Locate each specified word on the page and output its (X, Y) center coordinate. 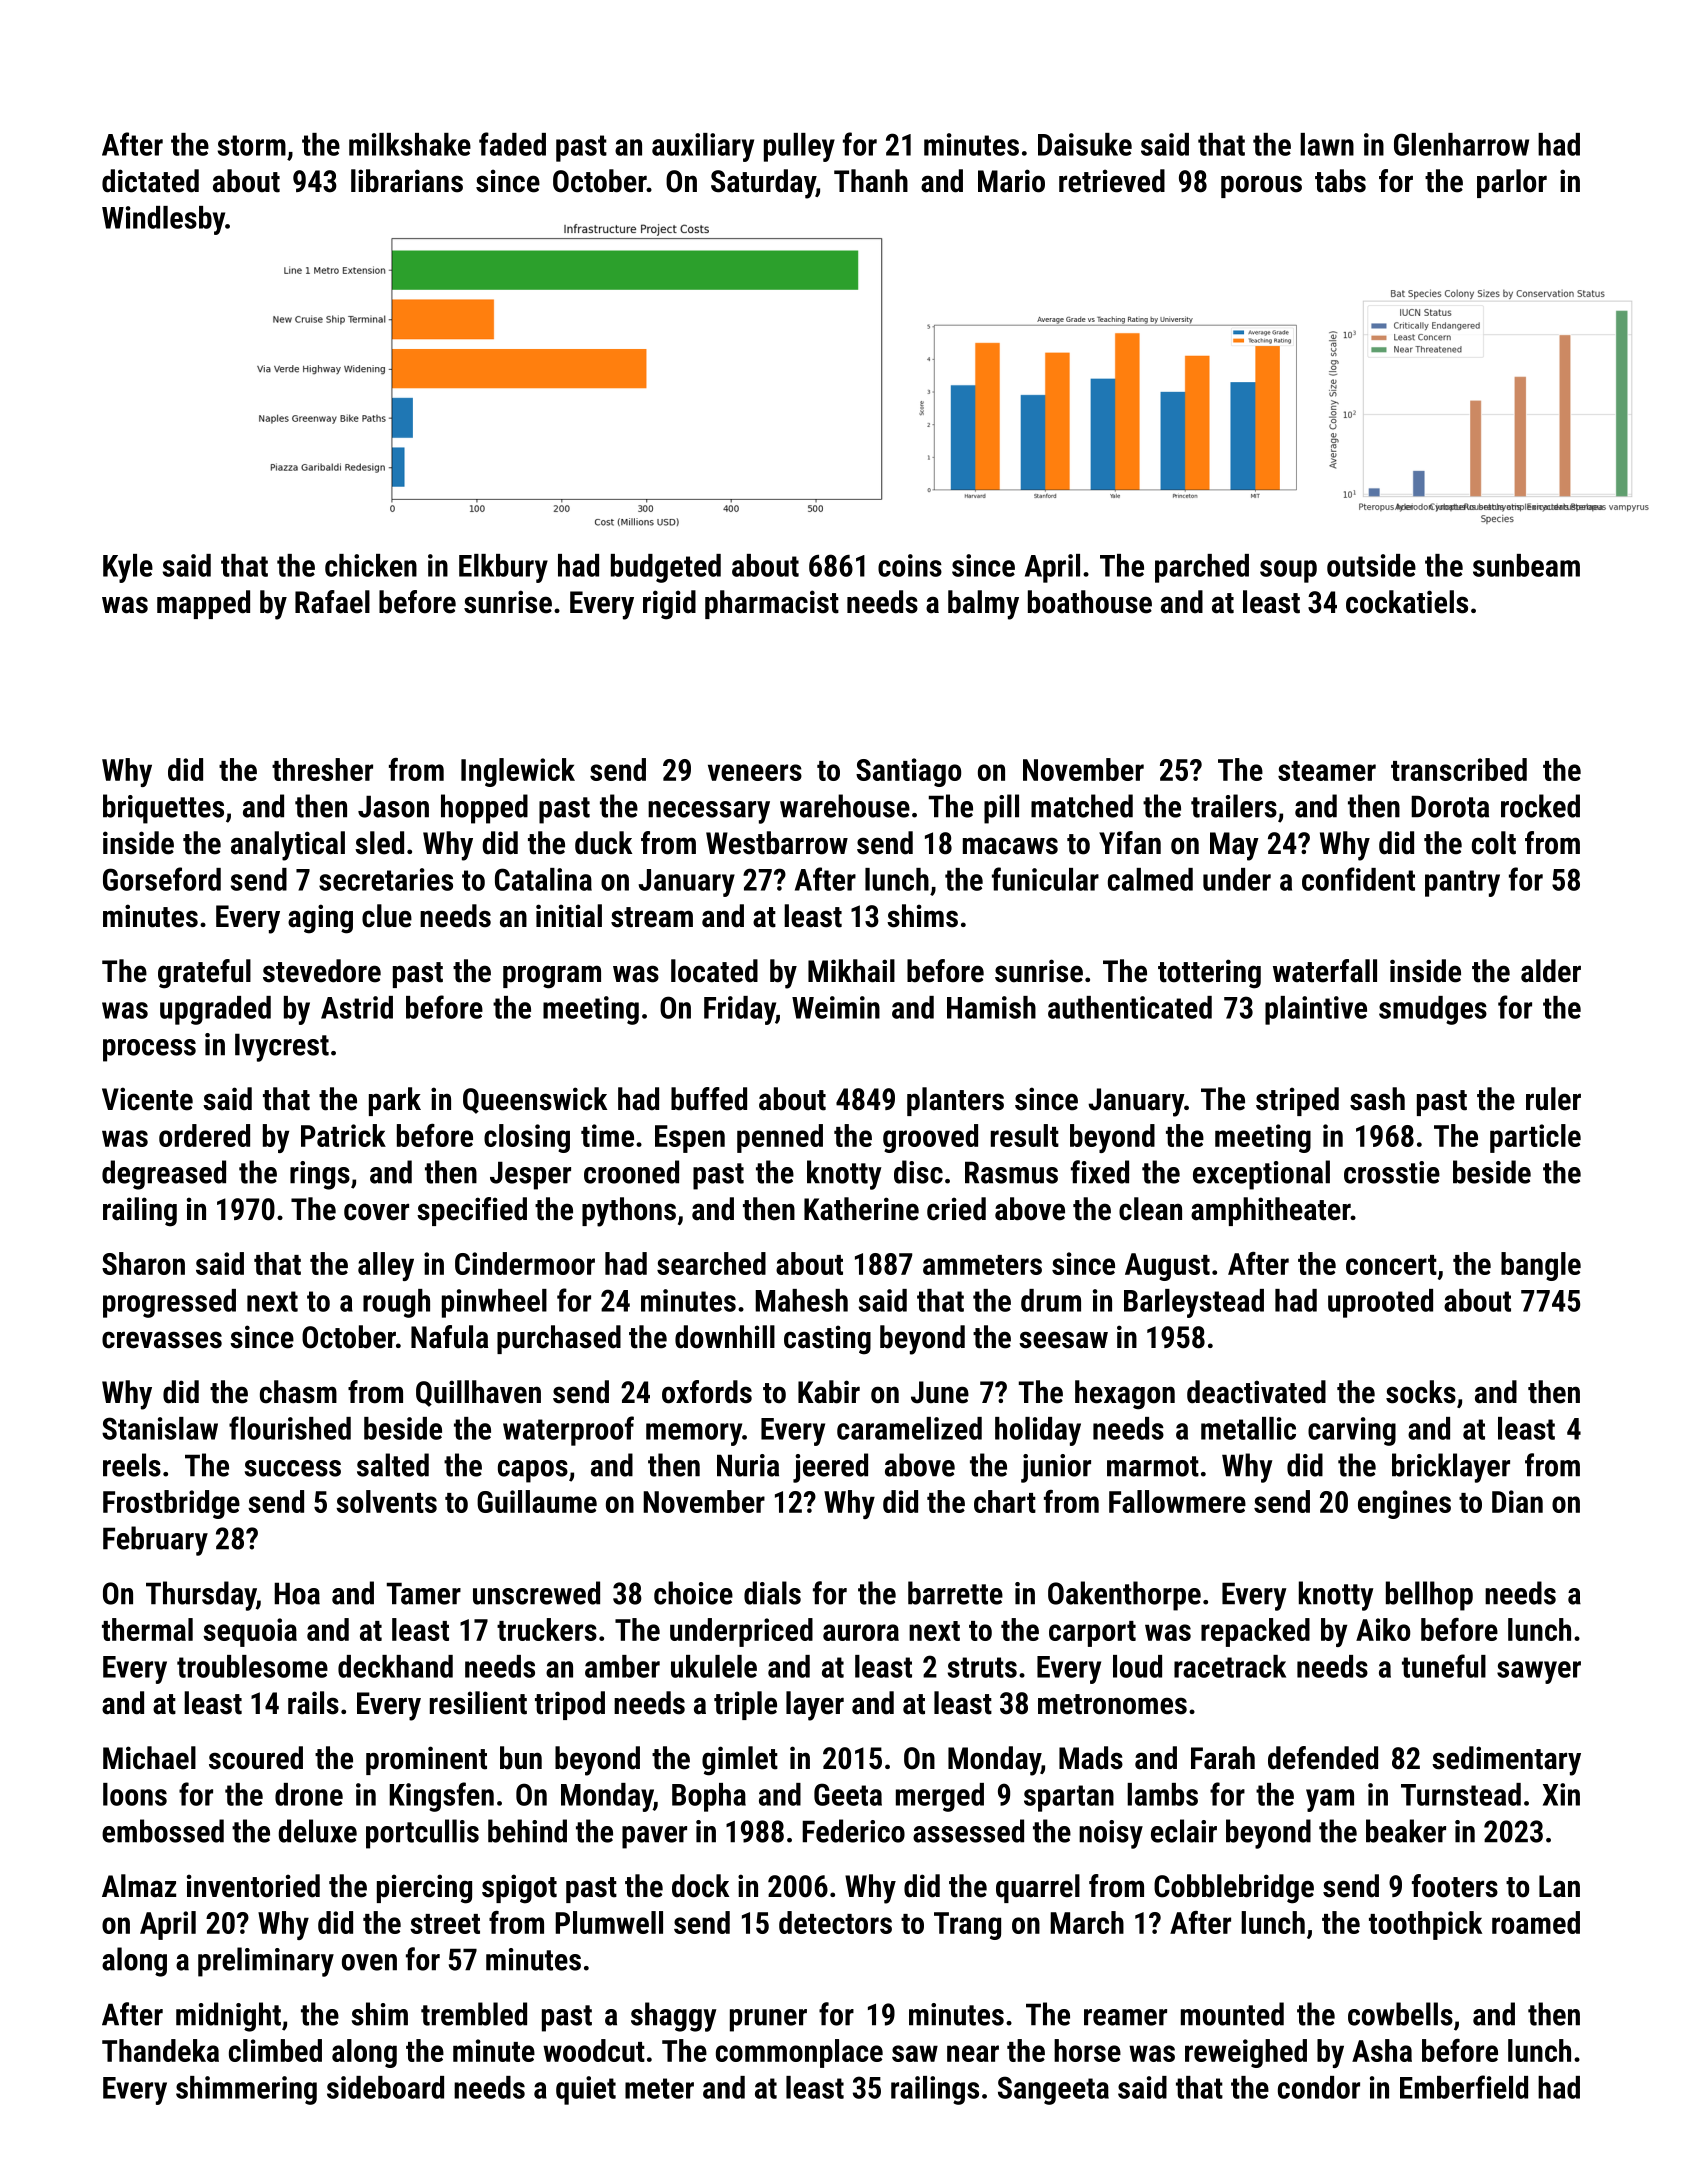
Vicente (147, 1099)
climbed (275, 2050)
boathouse (1090, 602)
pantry (1462, 883)
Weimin (836, 1007)
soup (1288, 571)
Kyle (128, 568)
